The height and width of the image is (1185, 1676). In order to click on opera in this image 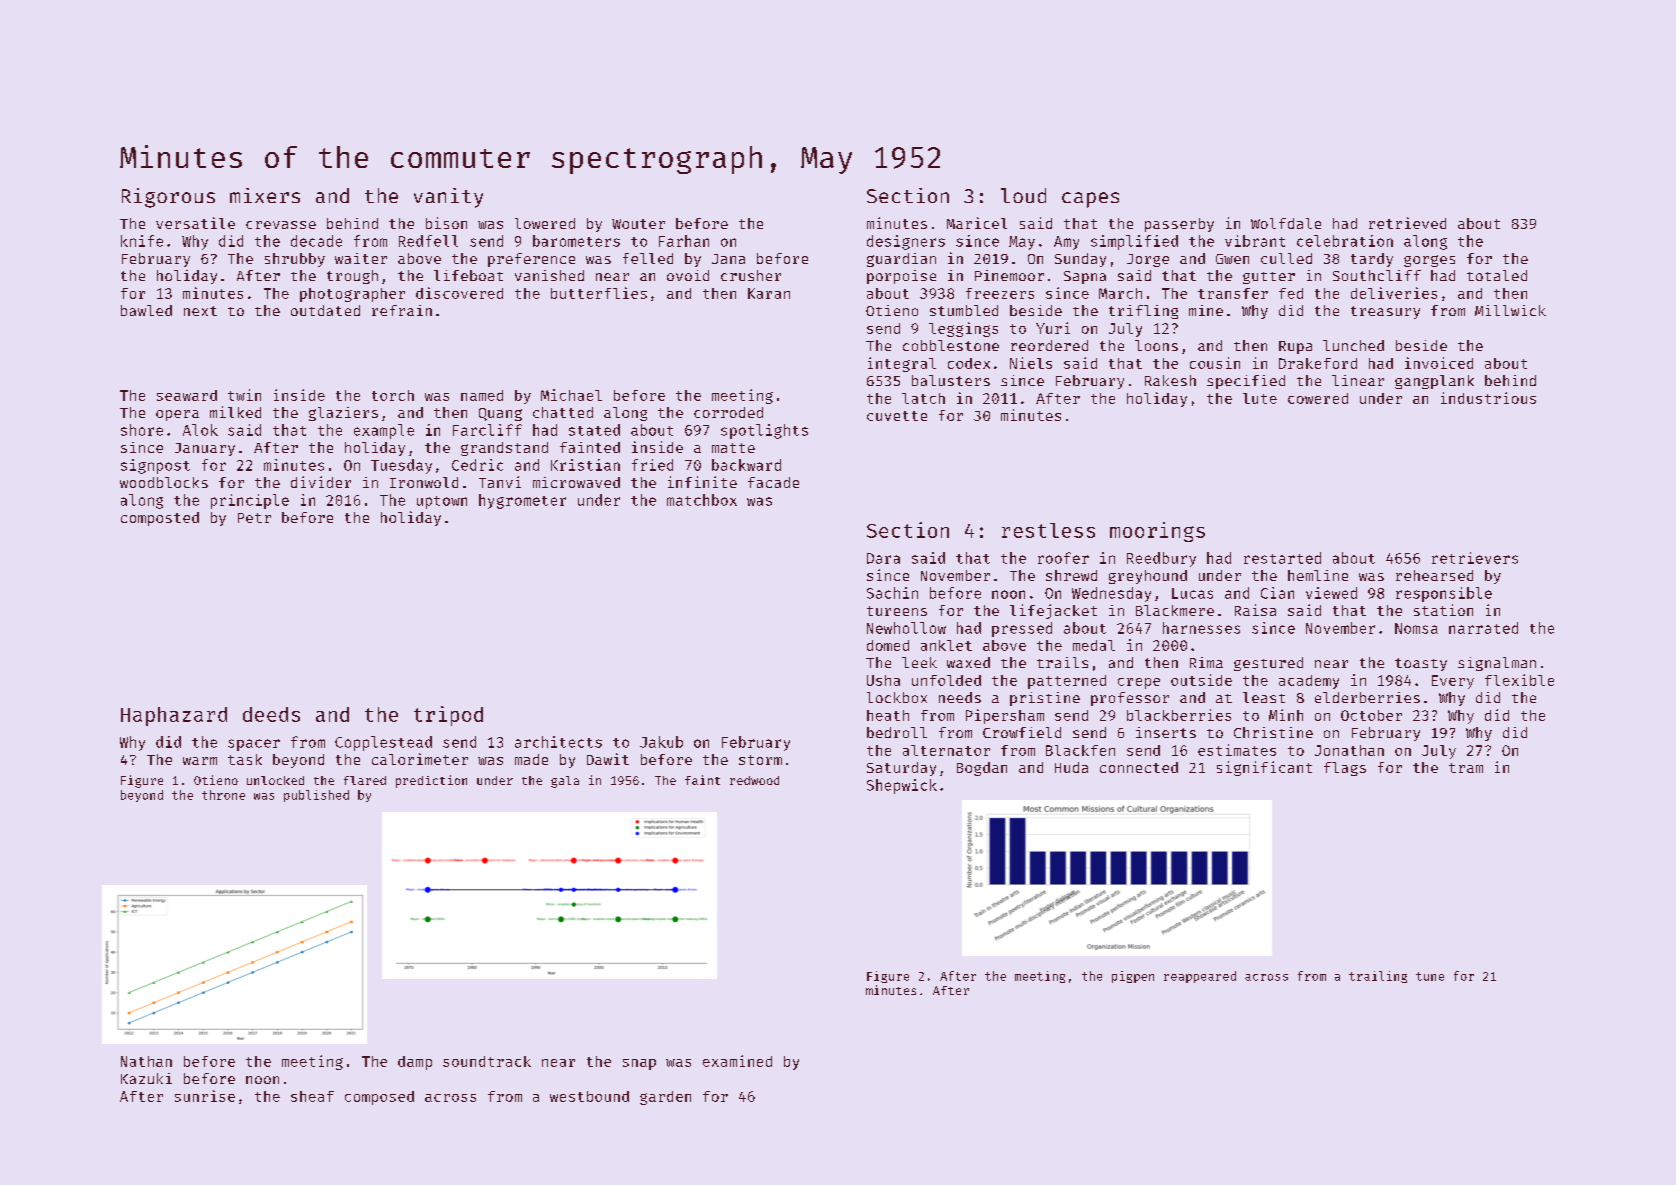, I will do `click(177, 415)`.
